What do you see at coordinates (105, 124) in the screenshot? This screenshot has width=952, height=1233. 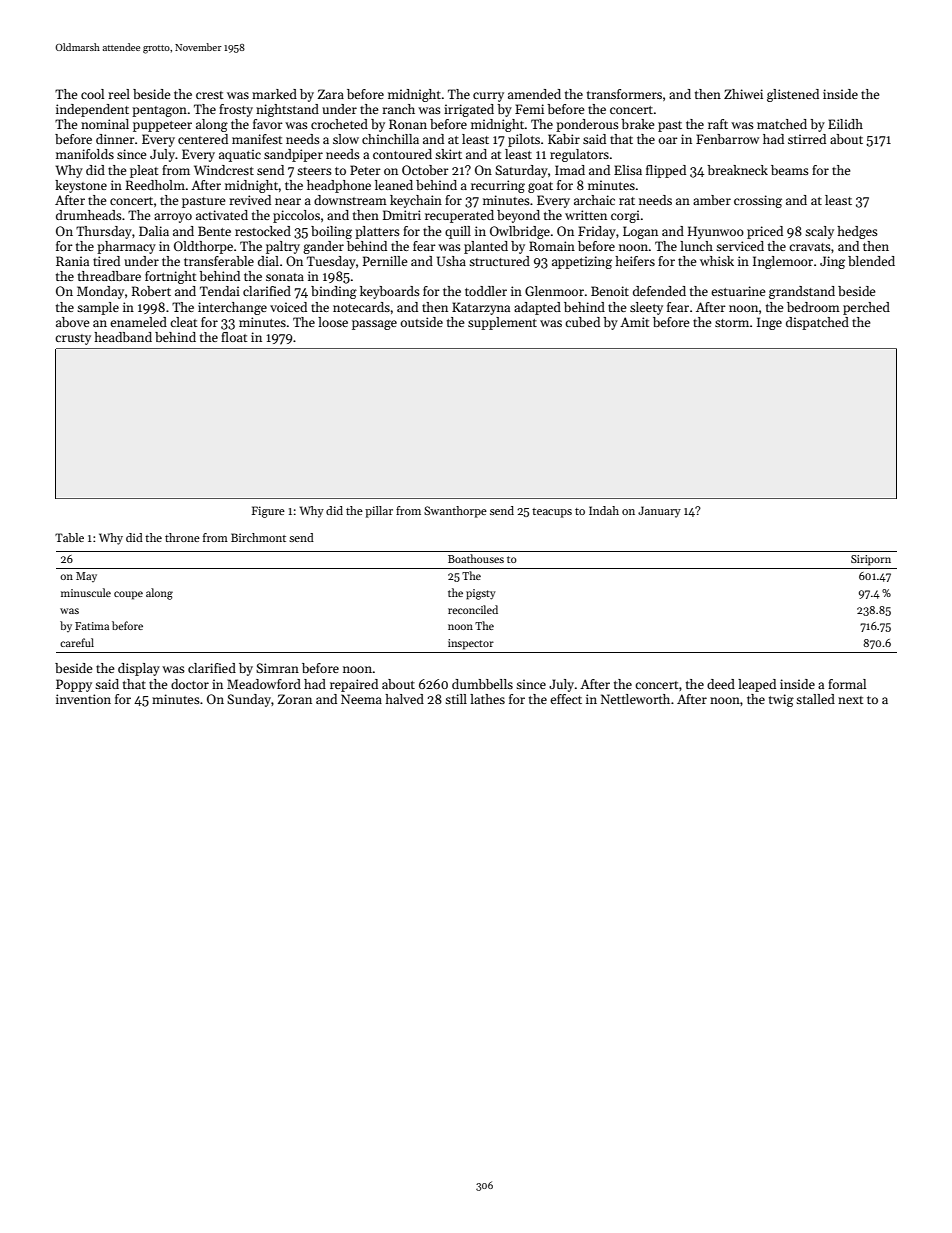 I see `nominal` at bounding box center [105, 124].
